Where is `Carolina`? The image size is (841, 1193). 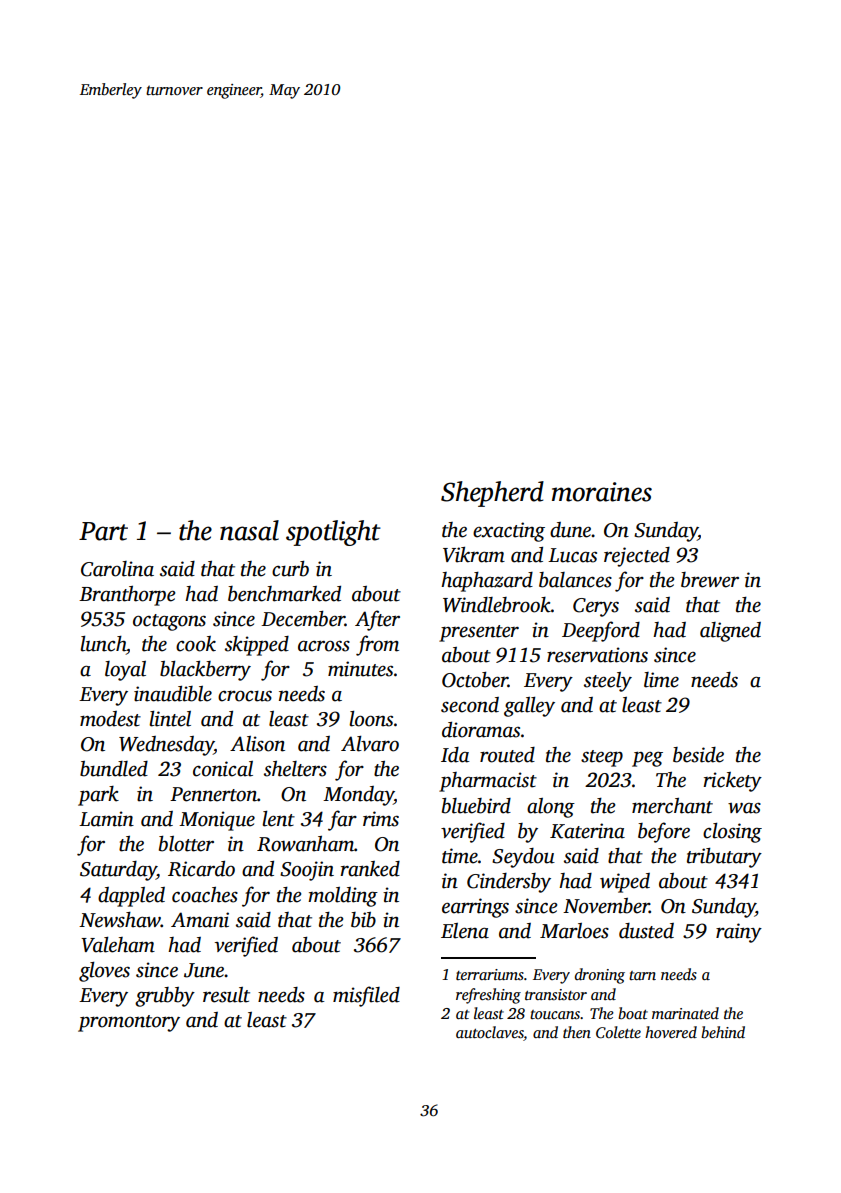
Carolina is located at coordinates (117, 569).
